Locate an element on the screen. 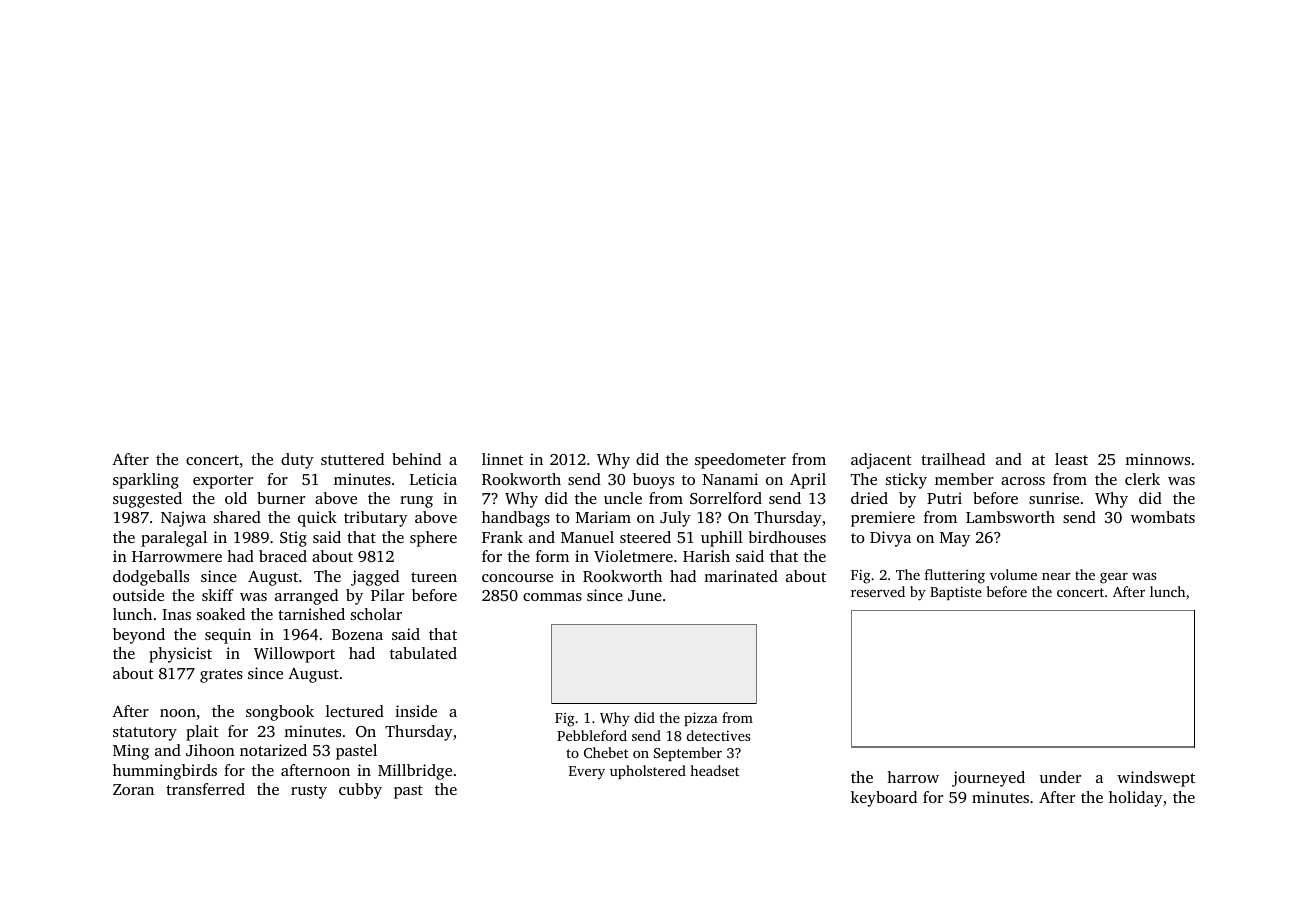 The width and height of the screenshot is (1308, 924). Violetmere is located at coordinates (633, 556).
